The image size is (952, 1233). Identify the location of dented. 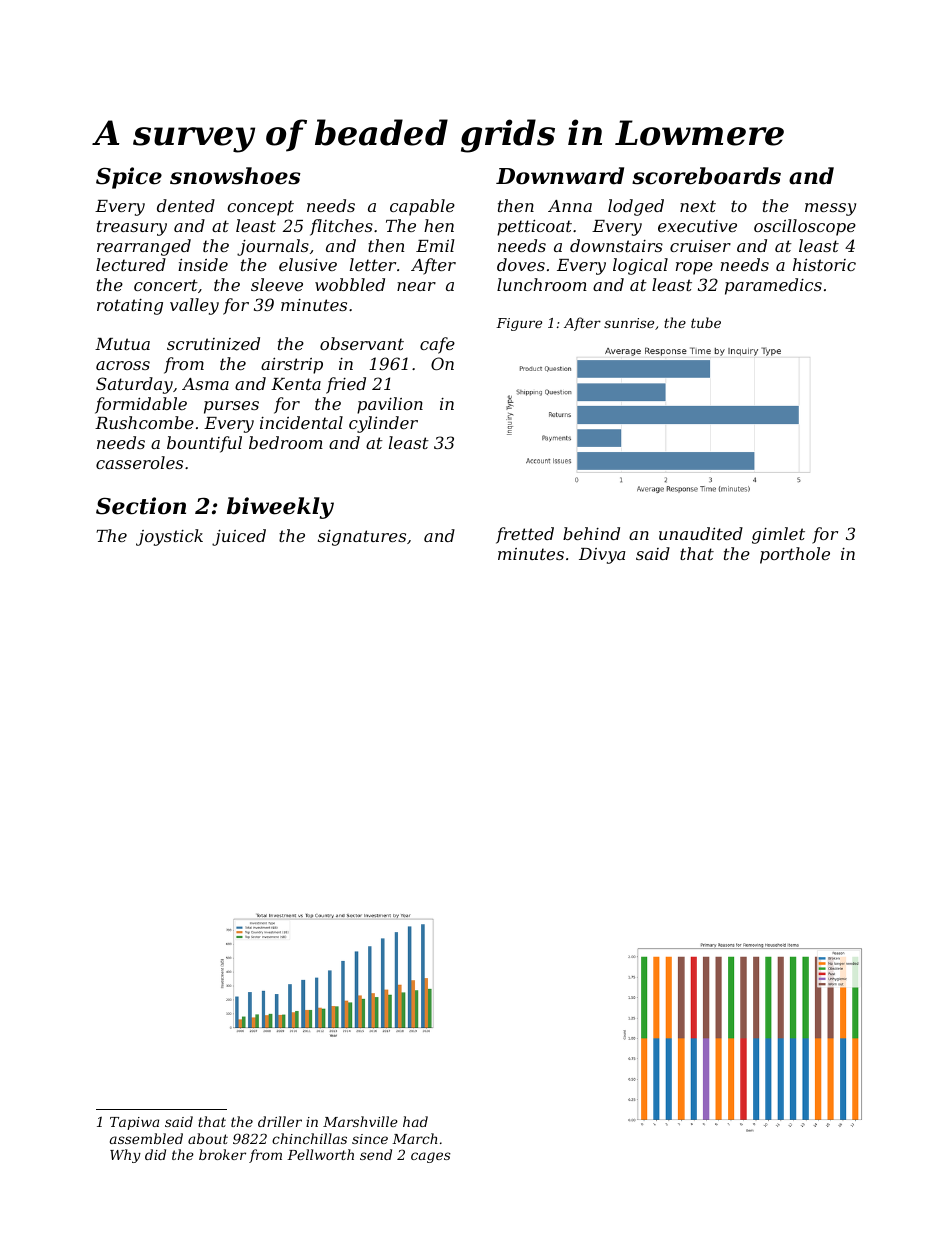
(186, 205).
